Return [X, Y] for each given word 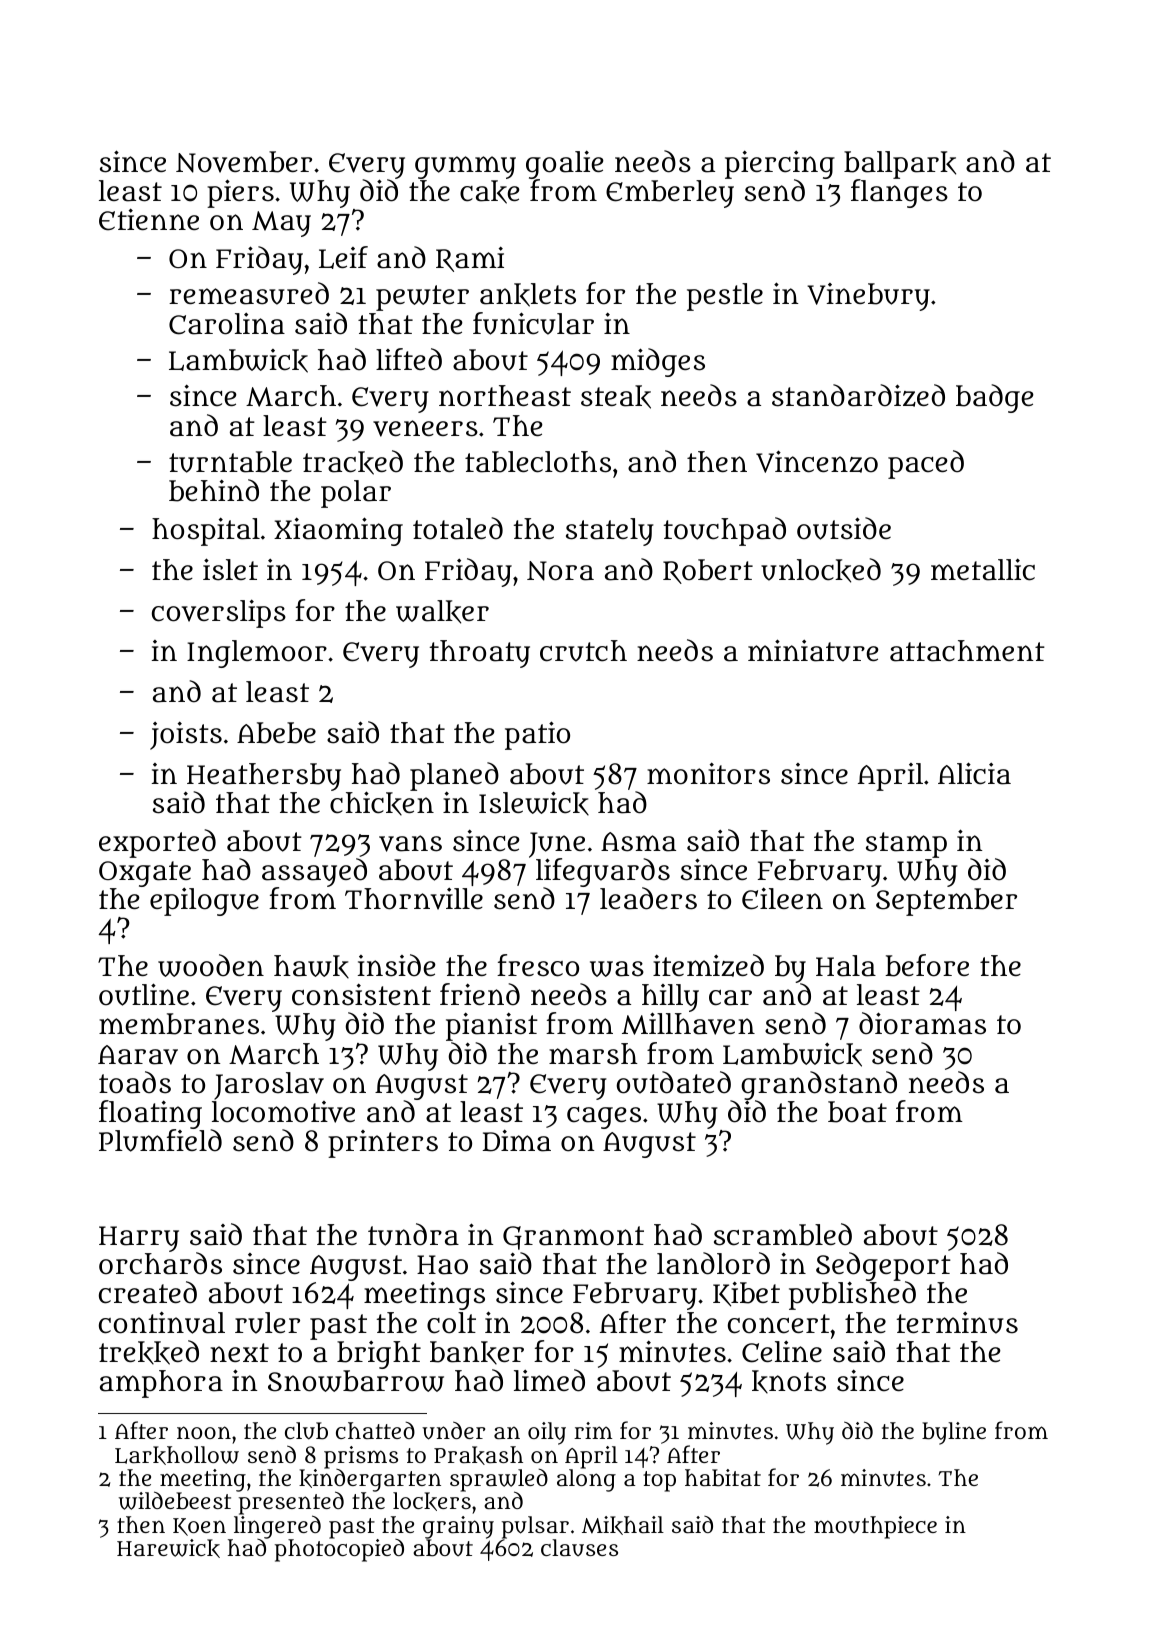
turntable [230, 462]
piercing [780, 164]
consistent [361, 994]
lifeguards [603, 873]
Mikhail [623, 1525]
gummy [465, 167]
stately [610, 532]
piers [240, 193]
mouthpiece [875, 1527]
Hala [846, 966]
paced [926, 464]
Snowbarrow [356, 1381]
